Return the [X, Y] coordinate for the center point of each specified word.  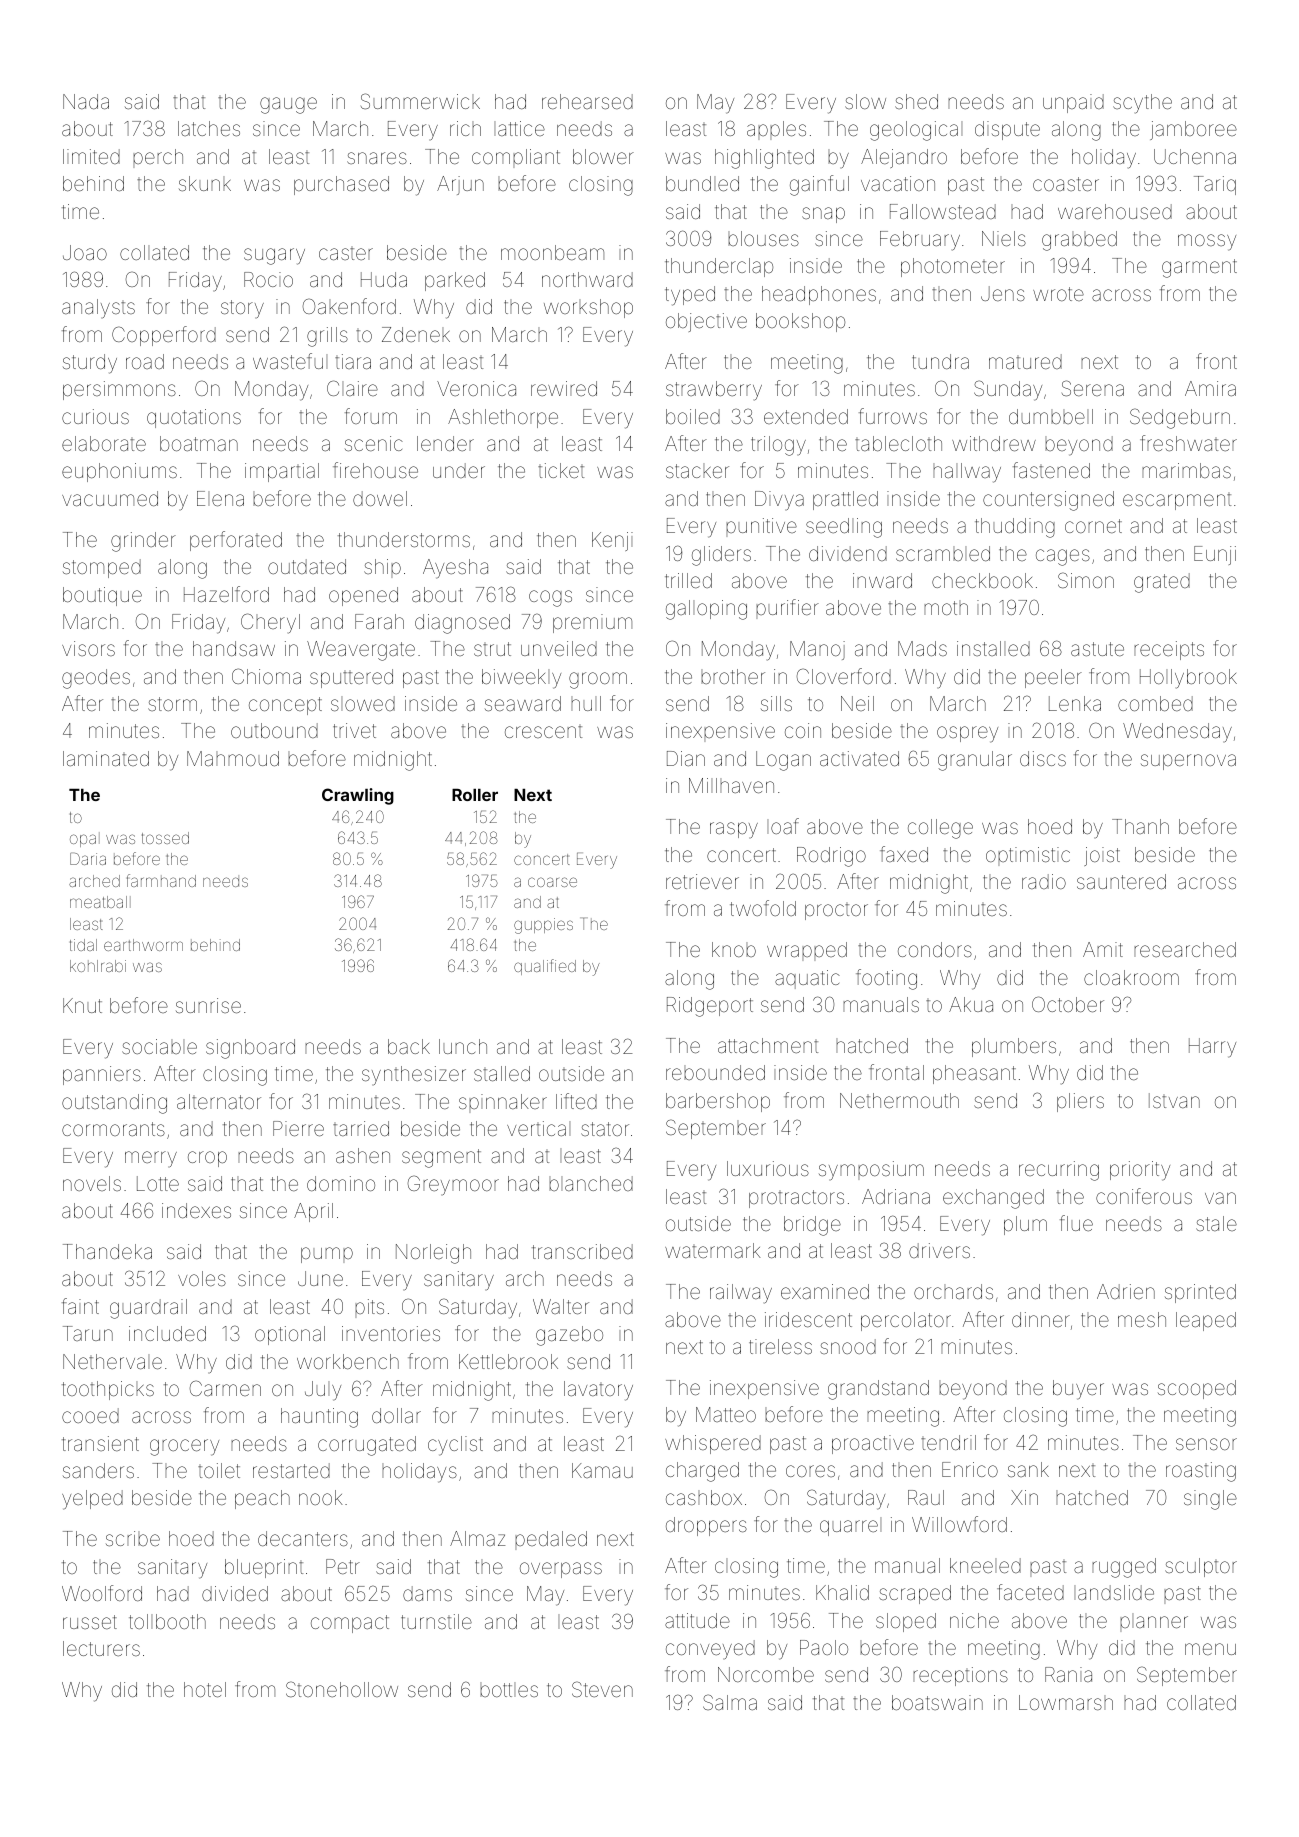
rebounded [715, 1072]
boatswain [937, 1702]
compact [350, 1624]
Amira [1210, 388]
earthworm [143, 945]
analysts [98, 308]
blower [603, 156]
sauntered [1121, 881]
